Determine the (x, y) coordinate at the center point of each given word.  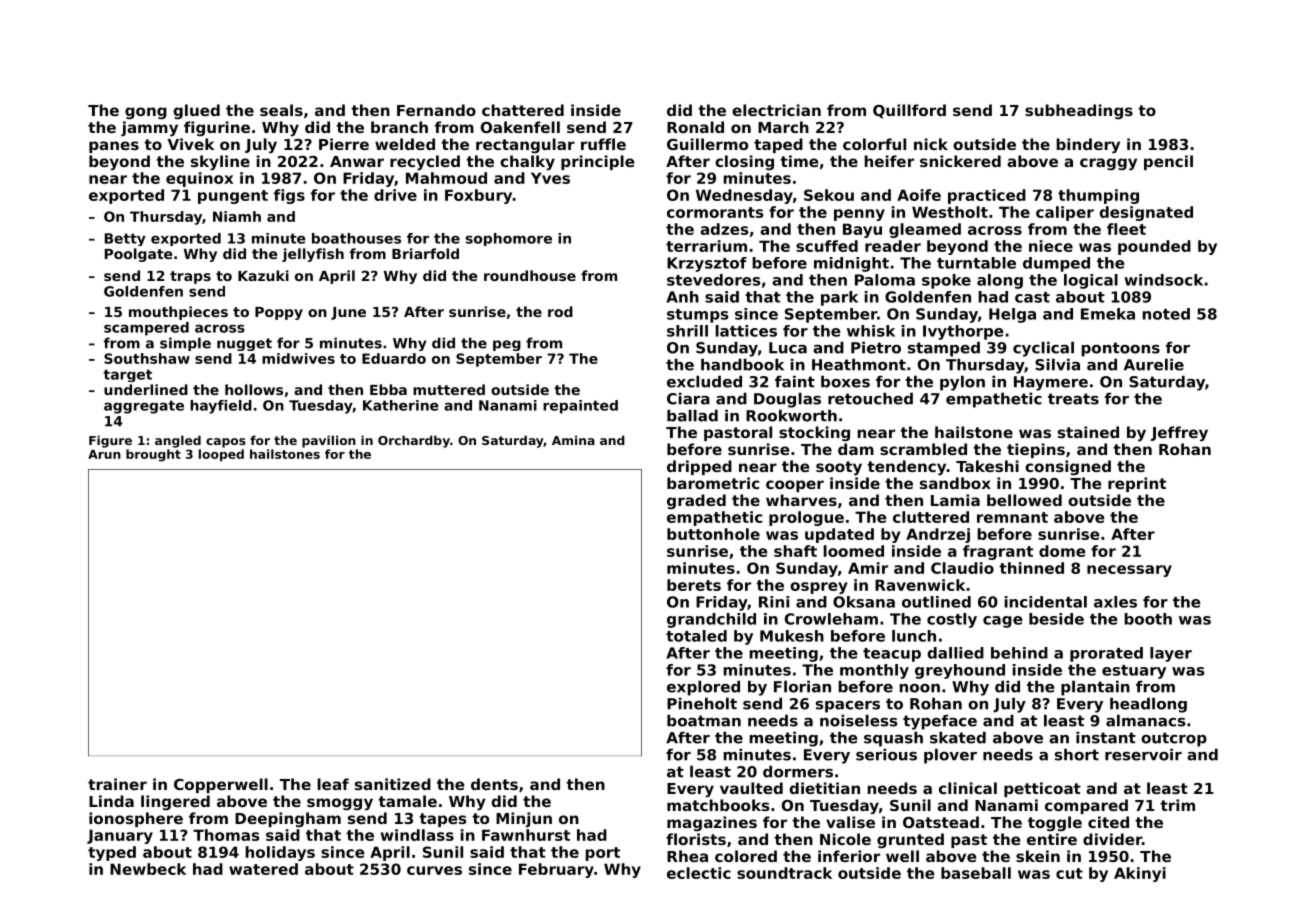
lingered (175, 802)
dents (494, 784)
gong (146, 113)
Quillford (909, 111)
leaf (333, 784)
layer (1171, 654)
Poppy (279, 313)
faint (795, 381)
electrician (776, 110)
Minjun (524, 820)
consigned (1068, 467)
